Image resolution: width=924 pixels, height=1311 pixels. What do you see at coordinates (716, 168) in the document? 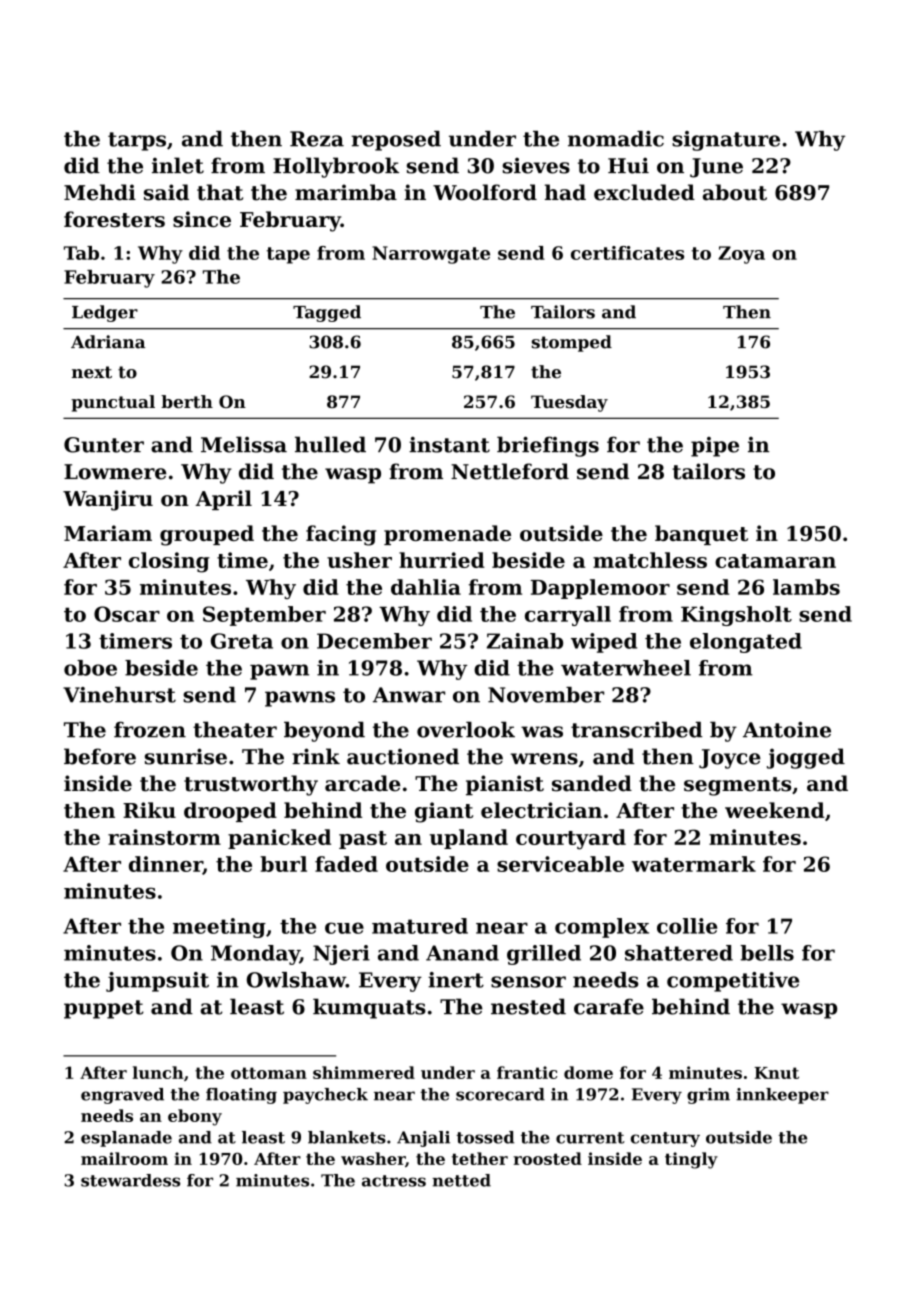
I see `June` at bounding box center [716, 168].
